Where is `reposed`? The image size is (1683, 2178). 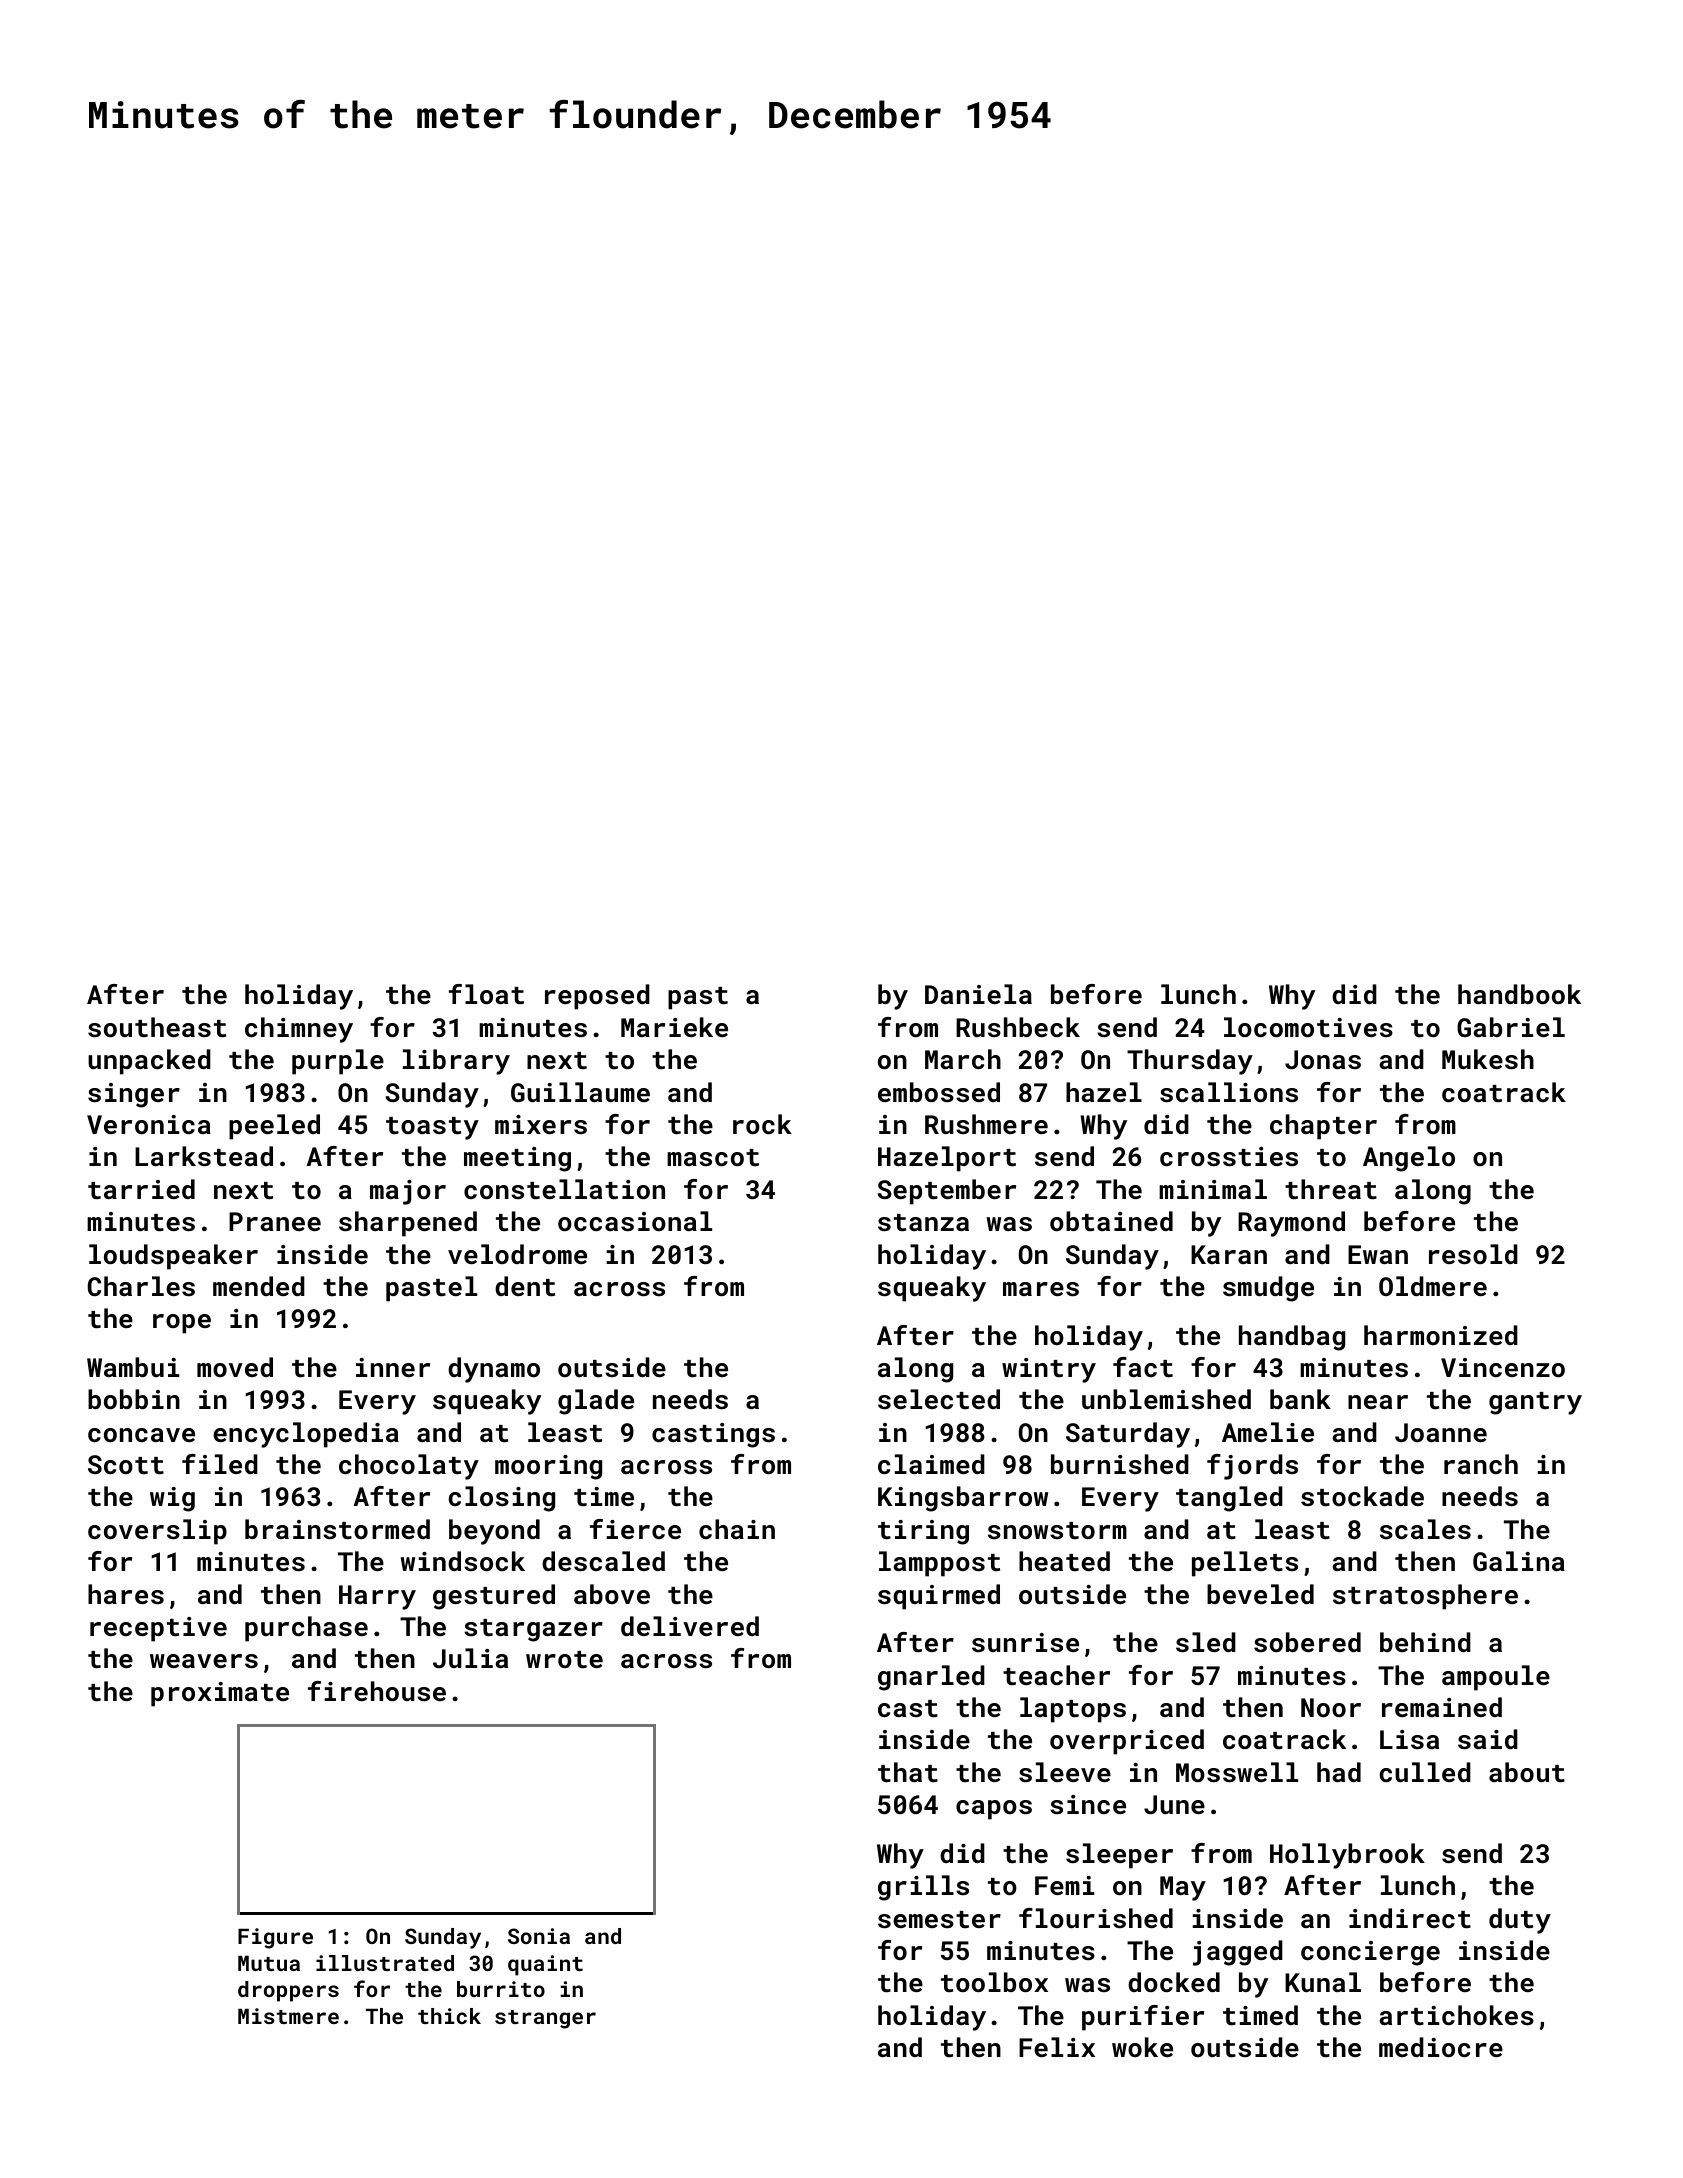
reposed is located at coordinates (597, 997).
